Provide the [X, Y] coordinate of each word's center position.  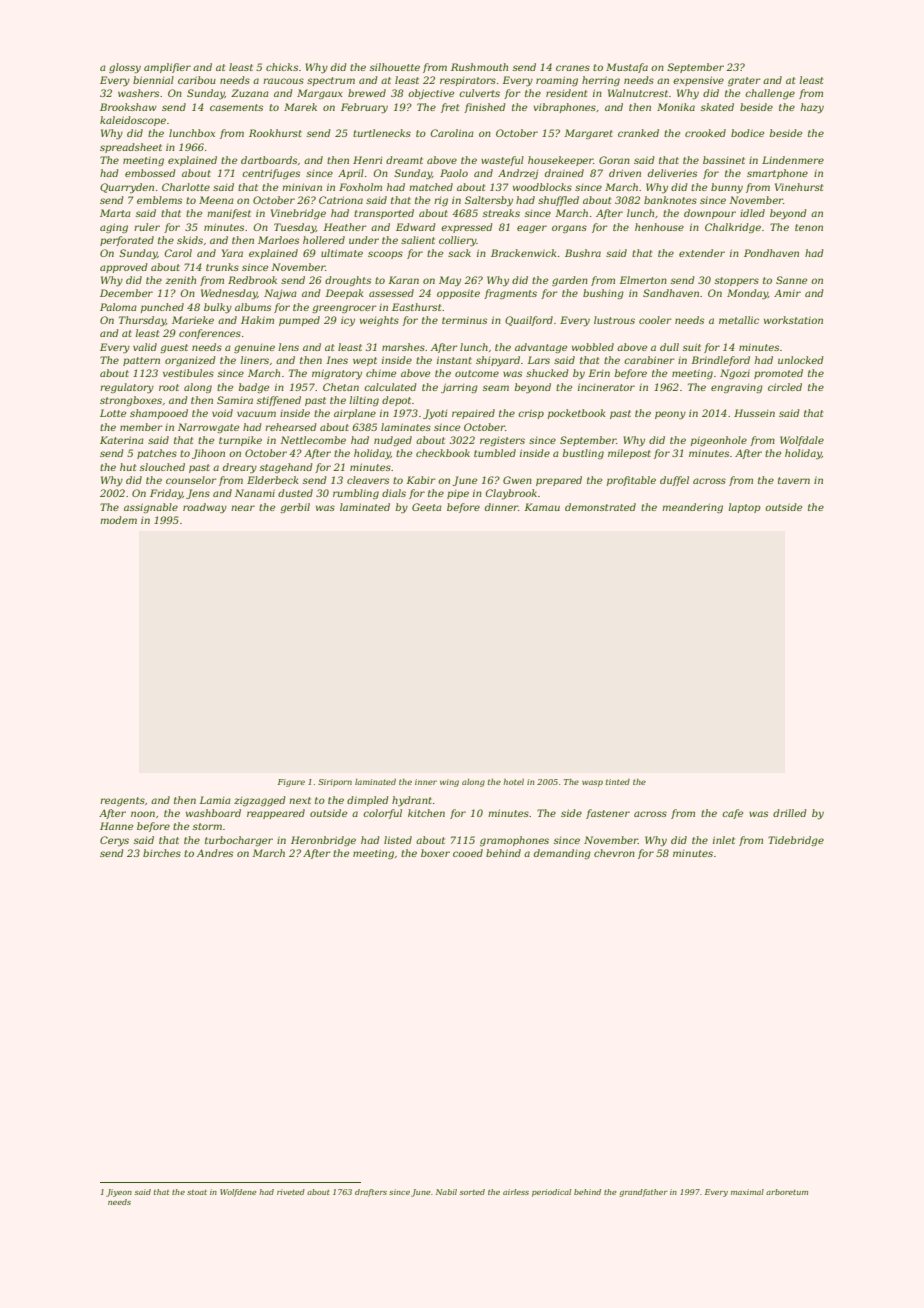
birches [162, 853]
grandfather [644, 1193]
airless [516, 1192]
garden [570, 281]
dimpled [368, 801]
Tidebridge [796, 841]
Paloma [118, 307]
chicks [282, 67]
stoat [197, 1192]
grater [744, 81]
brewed [367, 93]
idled [752, 213]
